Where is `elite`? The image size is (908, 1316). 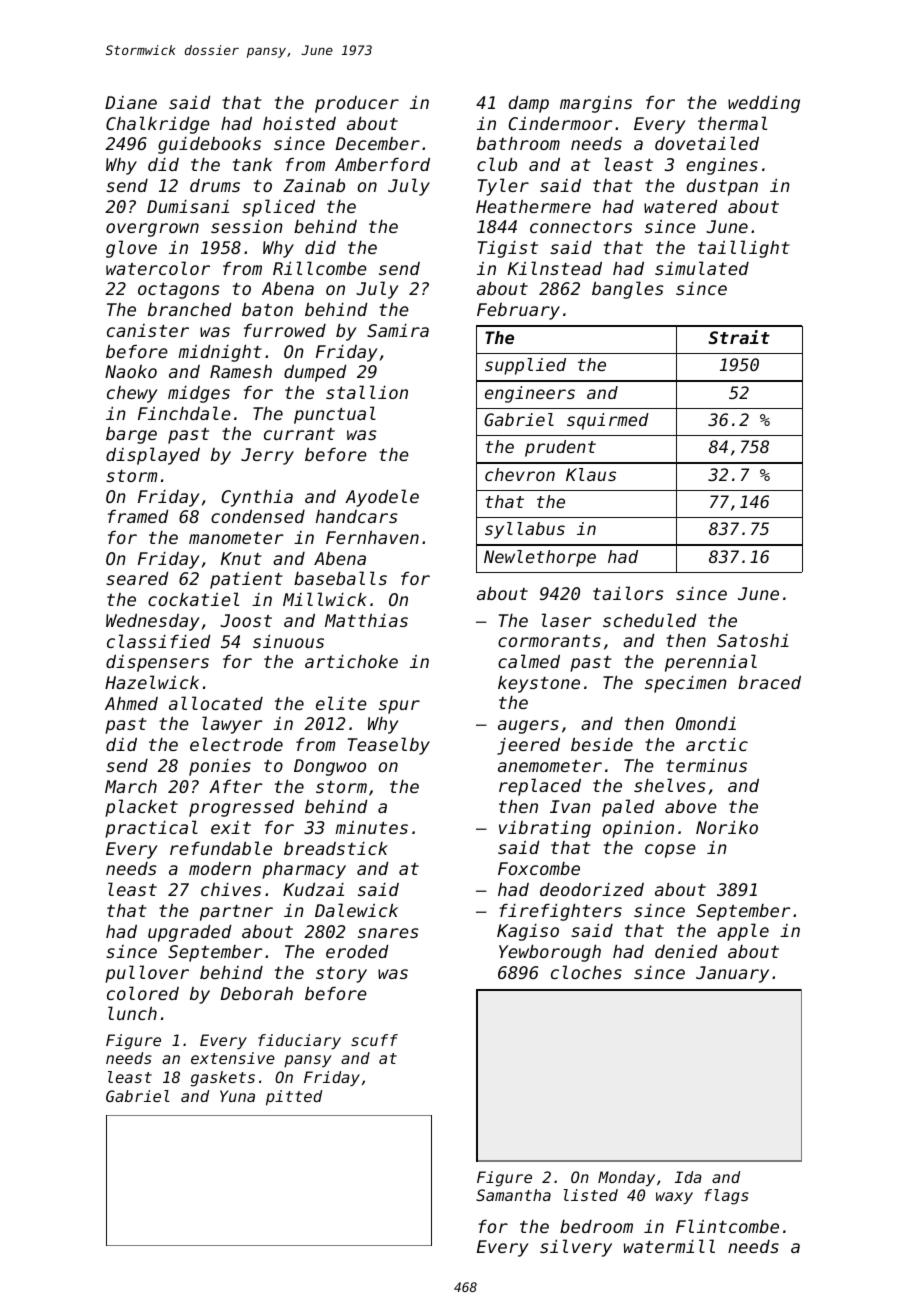 elite is located at coordinates (341, 703).
